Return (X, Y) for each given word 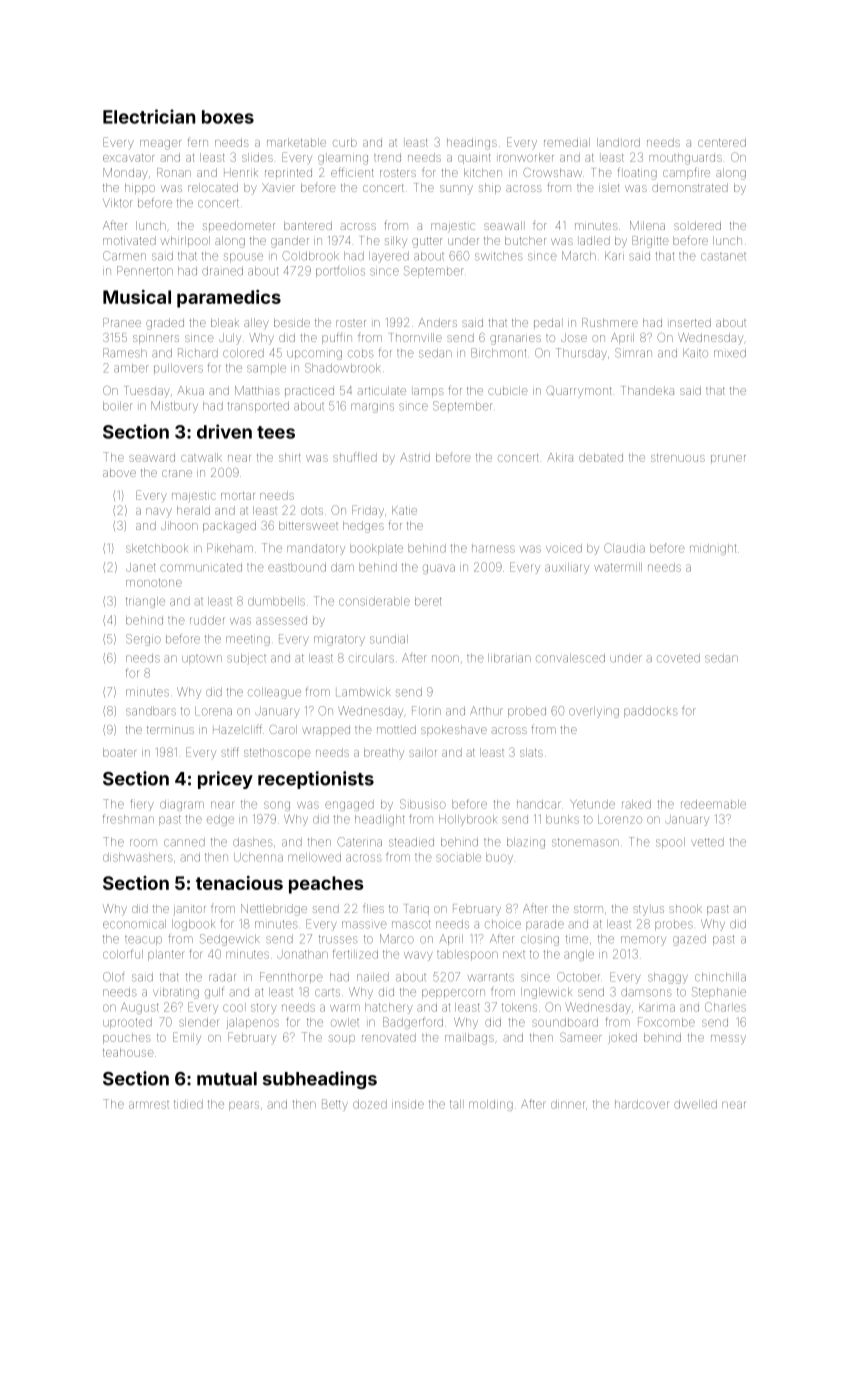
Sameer (580, 1037)
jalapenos (253, 1023)
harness (493, 549)
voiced (564, 548)
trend (387, 158)
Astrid (415, 457)
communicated (201, 567)
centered (722, 142)
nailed (373, 977)
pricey (225, 780)
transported (258, 407)
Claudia (624, 548)
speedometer (239, 225)
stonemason (585, 842)
